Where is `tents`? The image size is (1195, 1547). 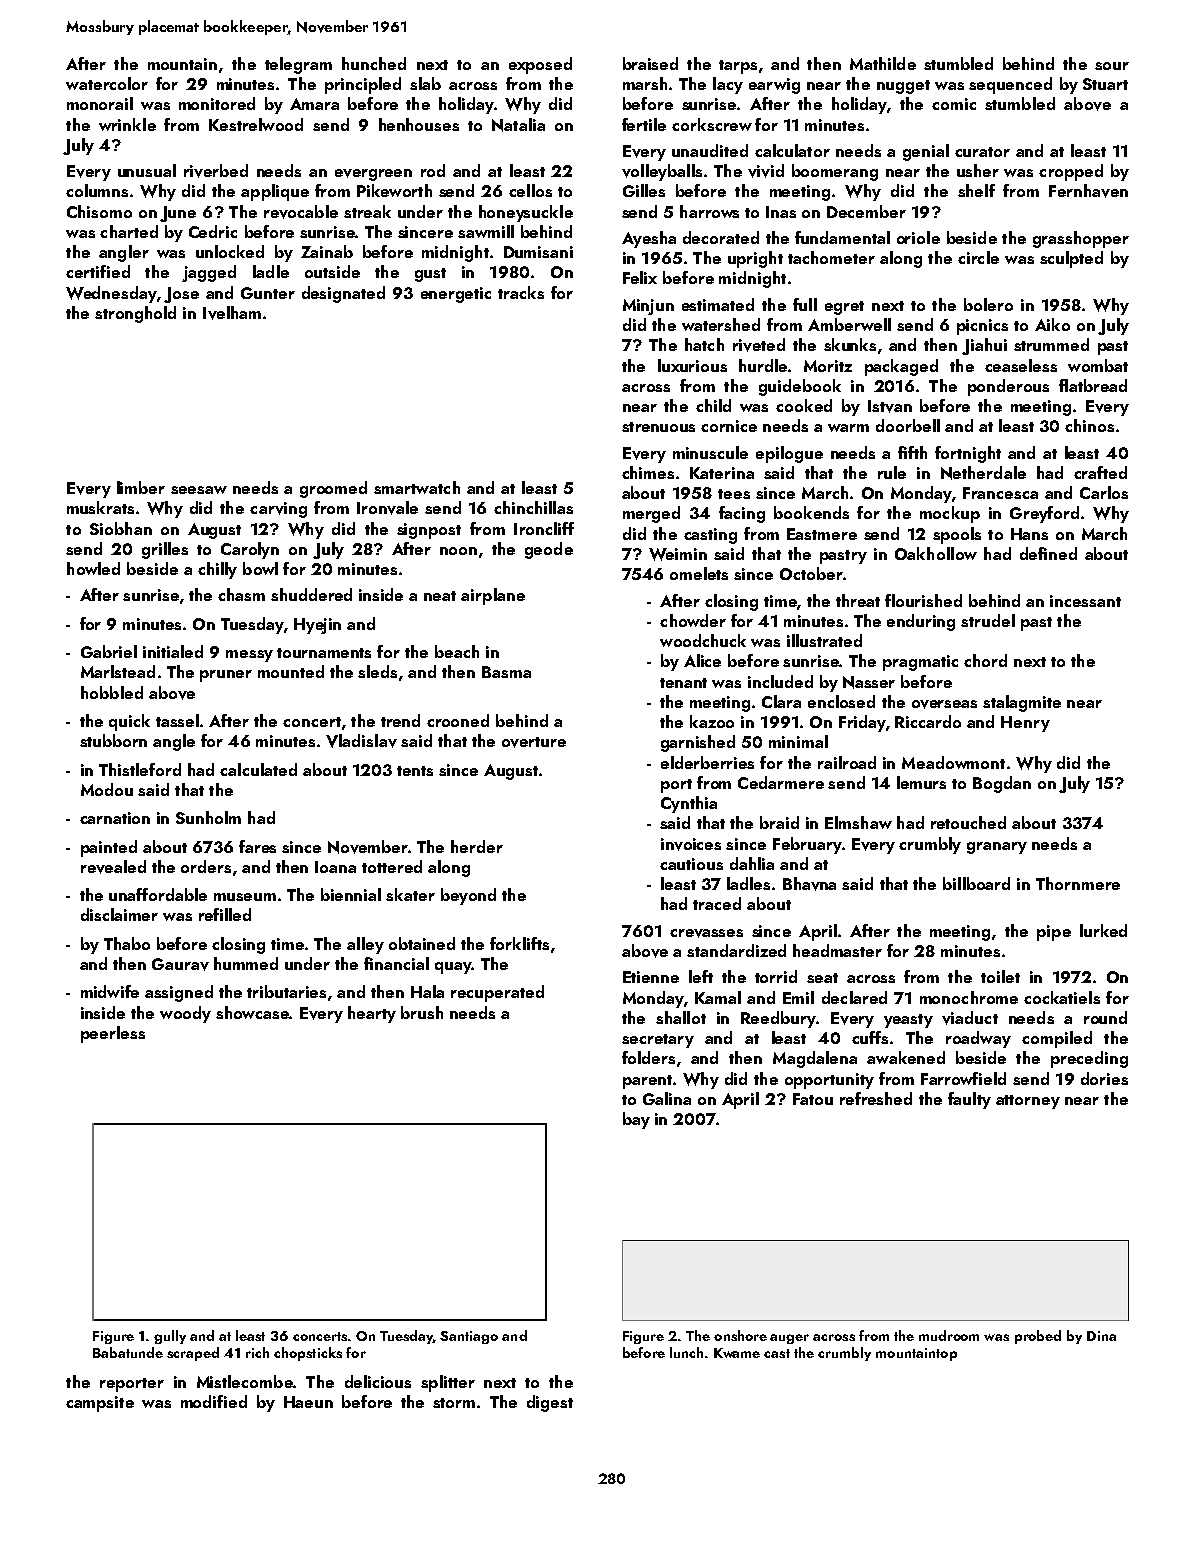
tents is located at coordinates (415, 771).
